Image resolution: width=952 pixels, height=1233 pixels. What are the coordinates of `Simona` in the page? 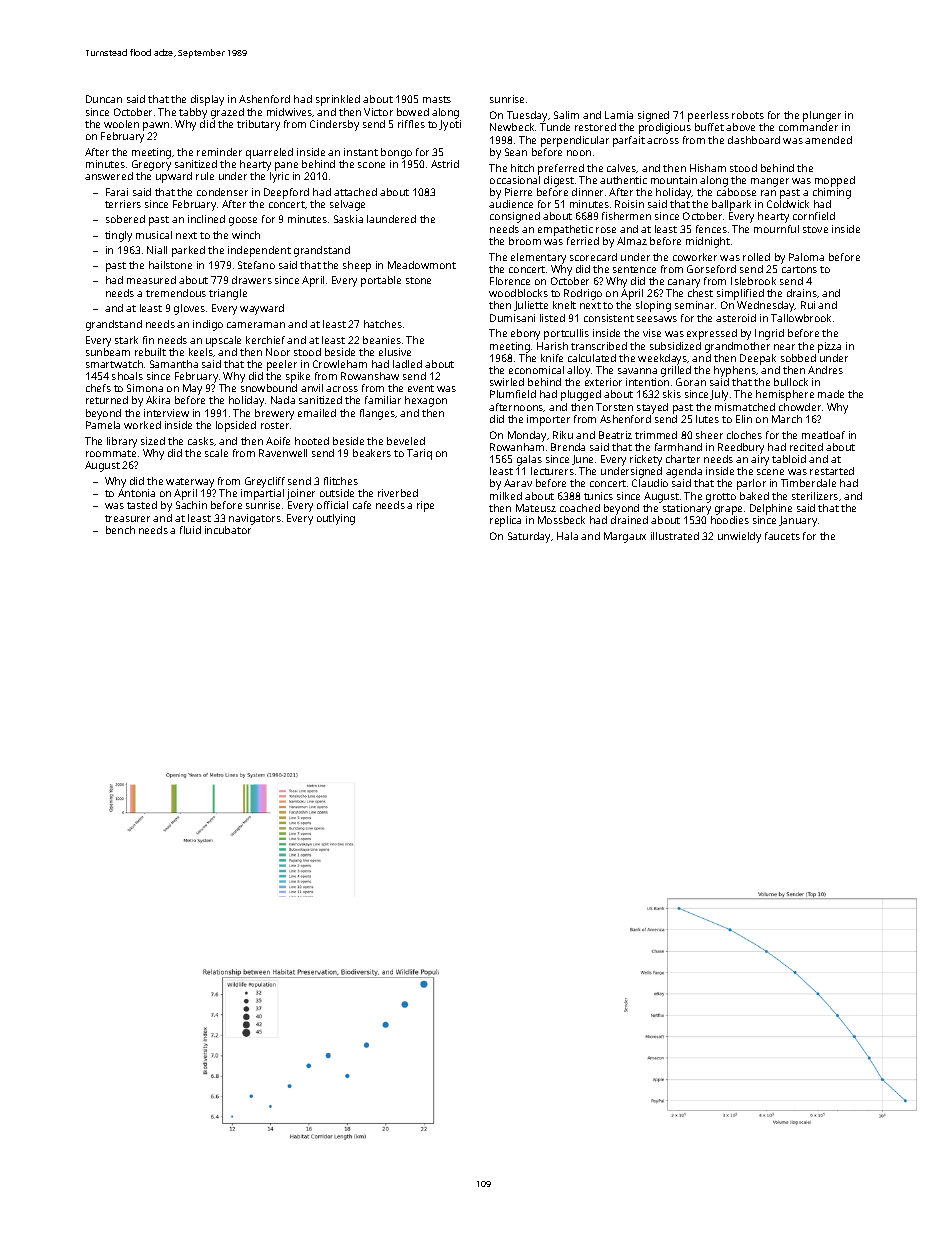 It's located at (145, 388).
